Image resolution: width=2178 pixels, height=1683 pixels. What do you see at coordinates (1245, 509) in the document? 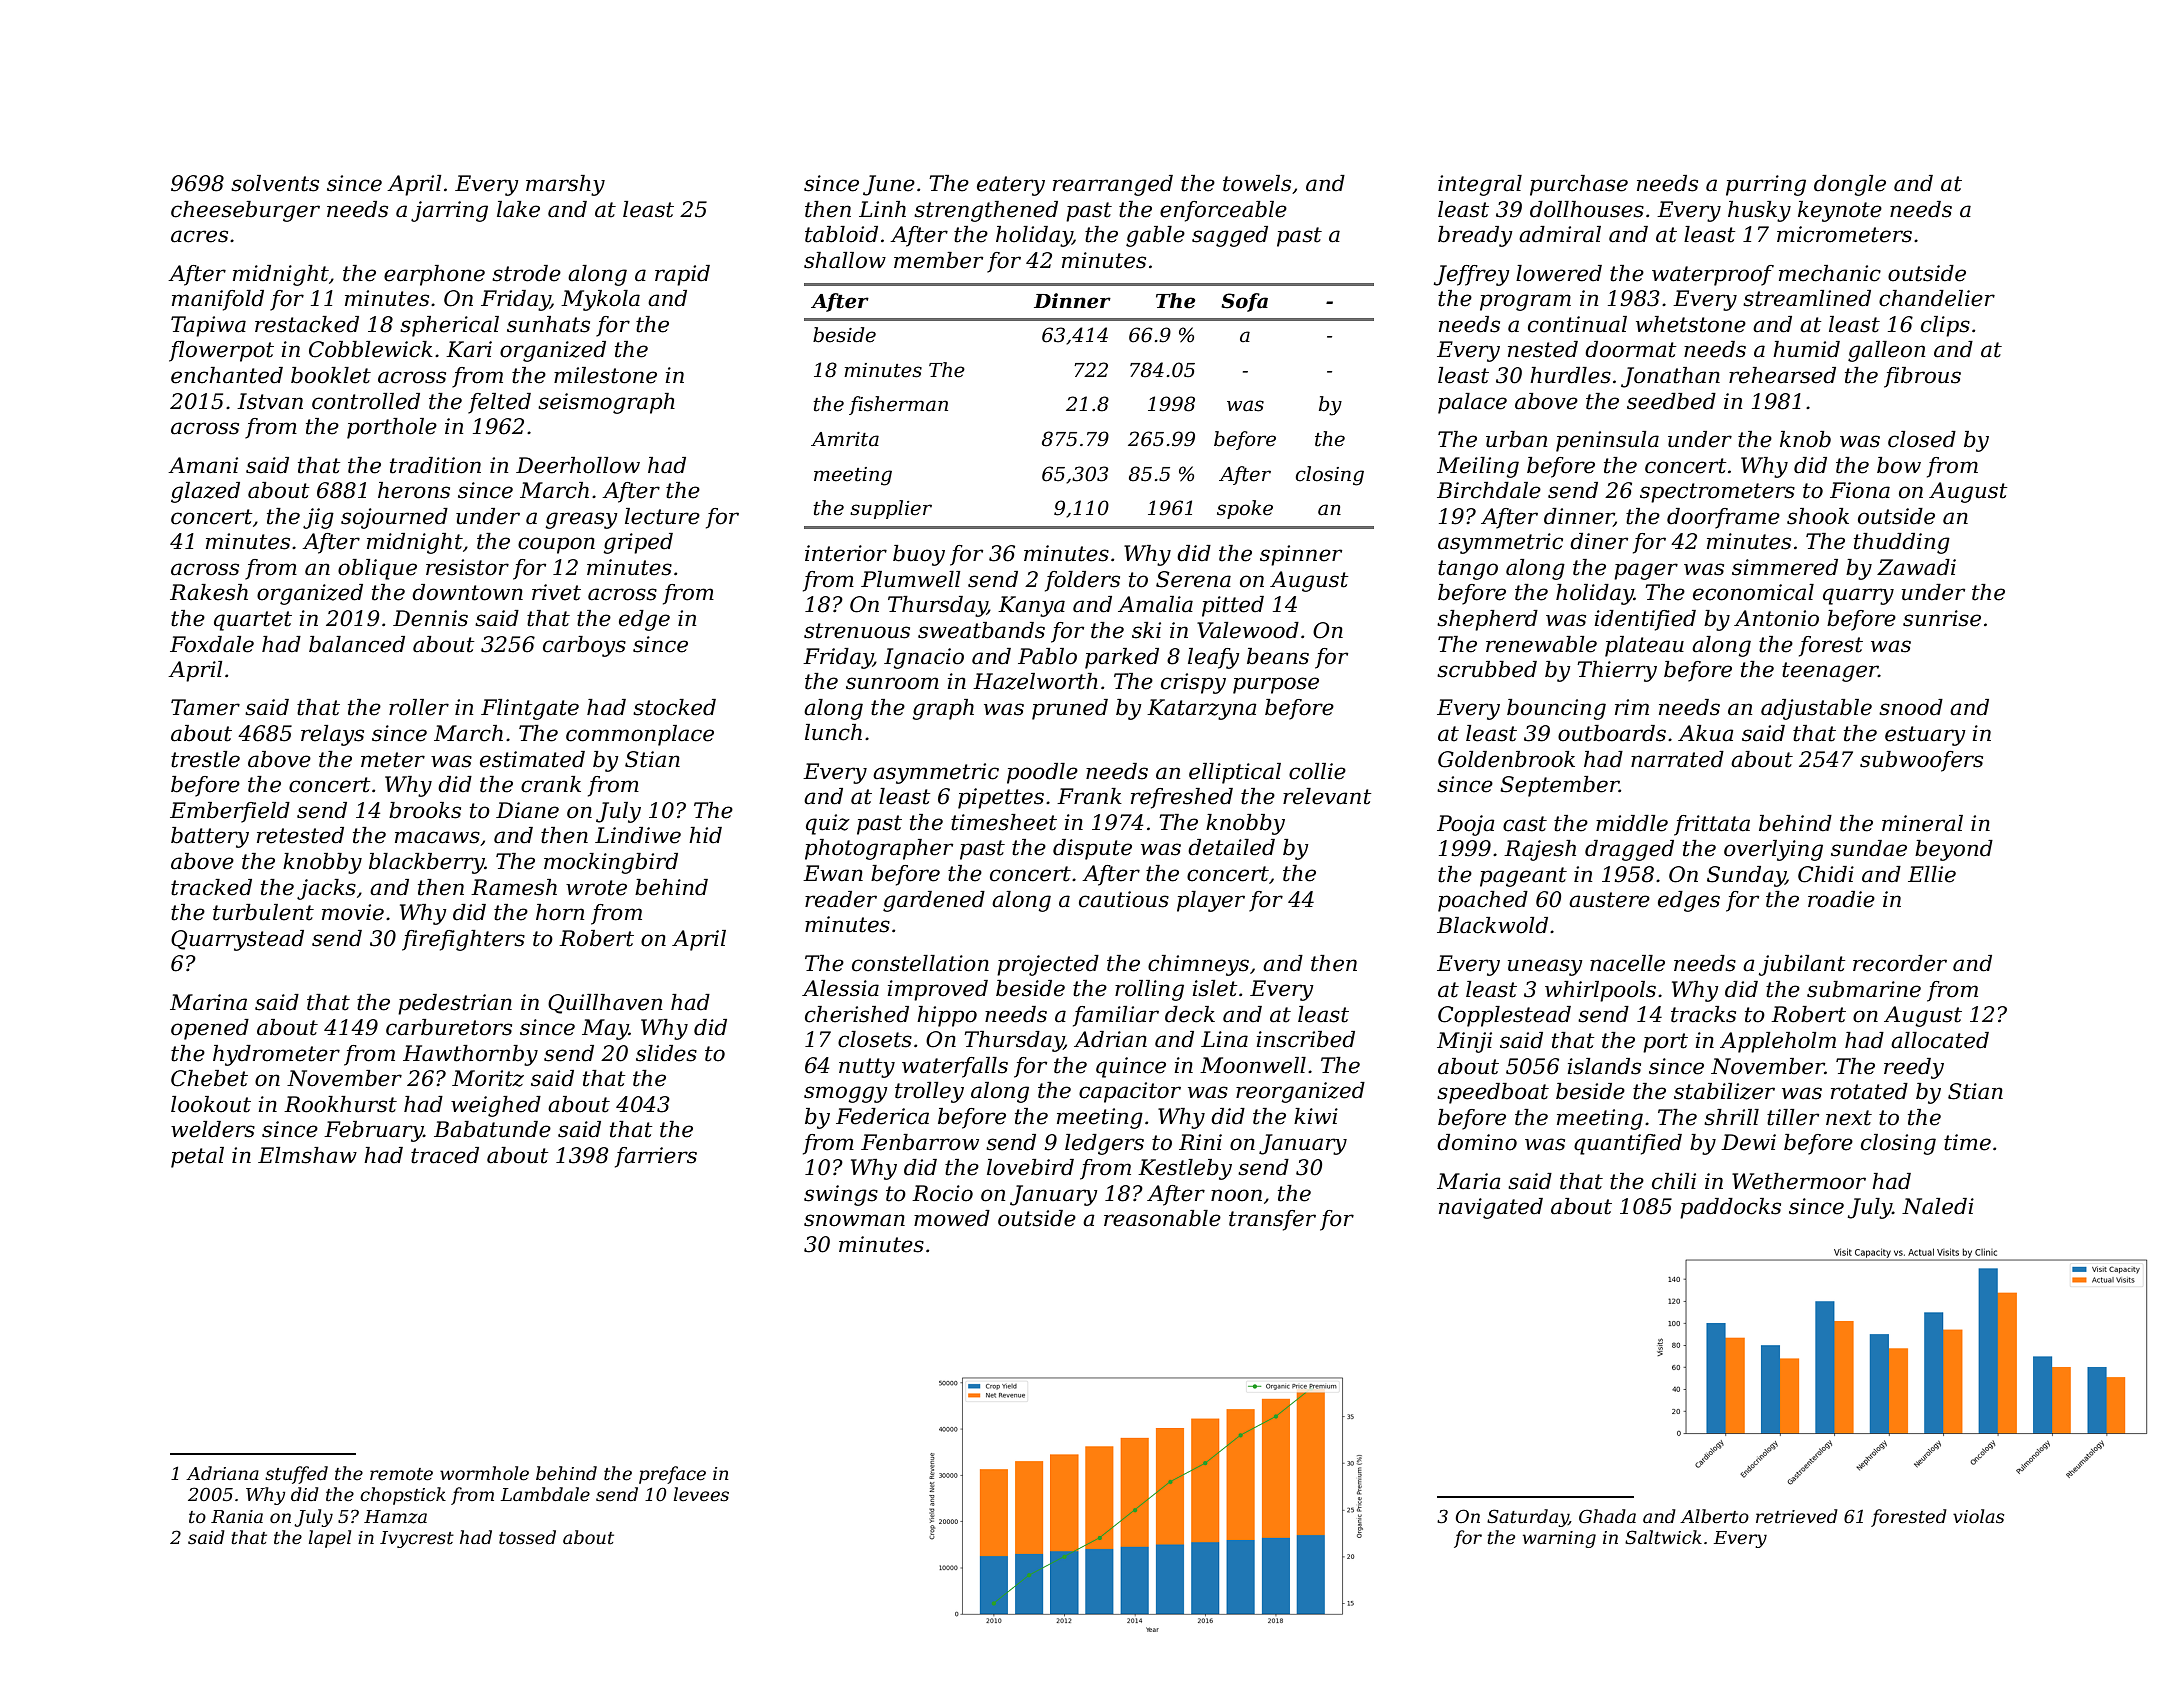
I see `spoke` at bounding box center [1245, 509].
